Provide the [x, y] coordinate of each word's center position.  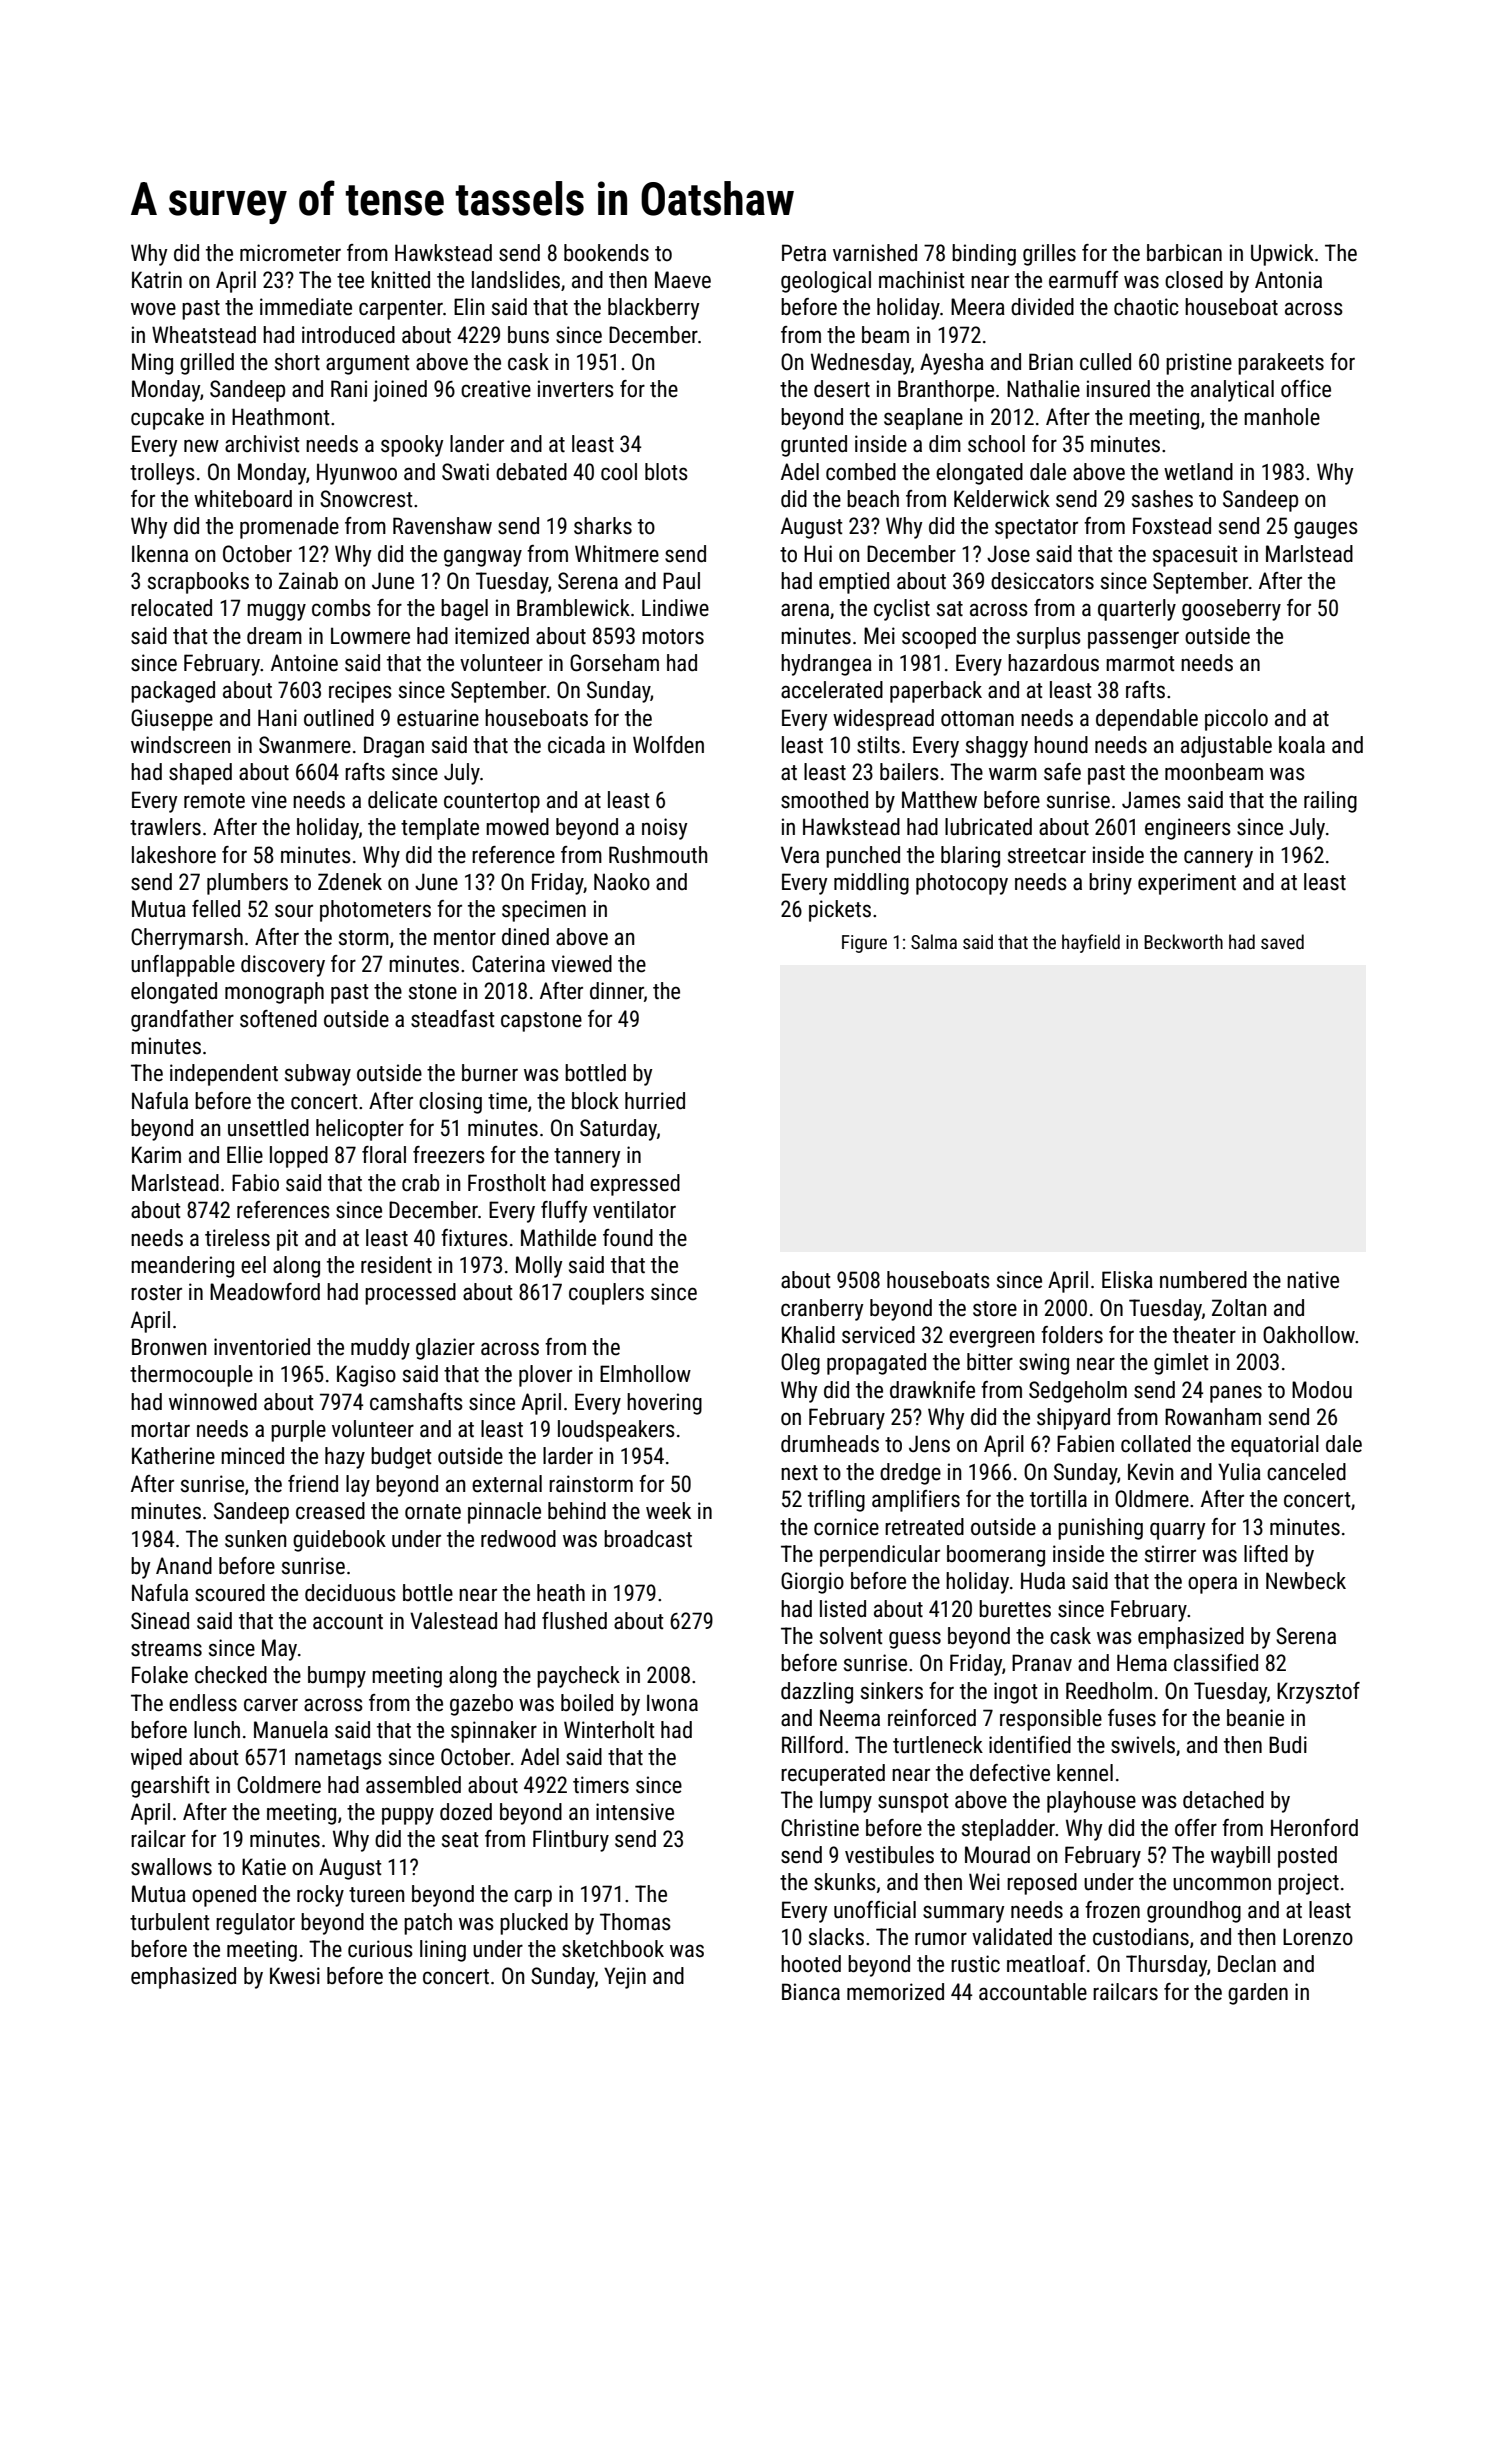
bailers [909, 772]
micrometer [290, 253]
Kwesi [295, 1976]
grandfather [182, 1021]
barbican [1184, 253]
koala [1302, 745]
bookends [606, 253]
